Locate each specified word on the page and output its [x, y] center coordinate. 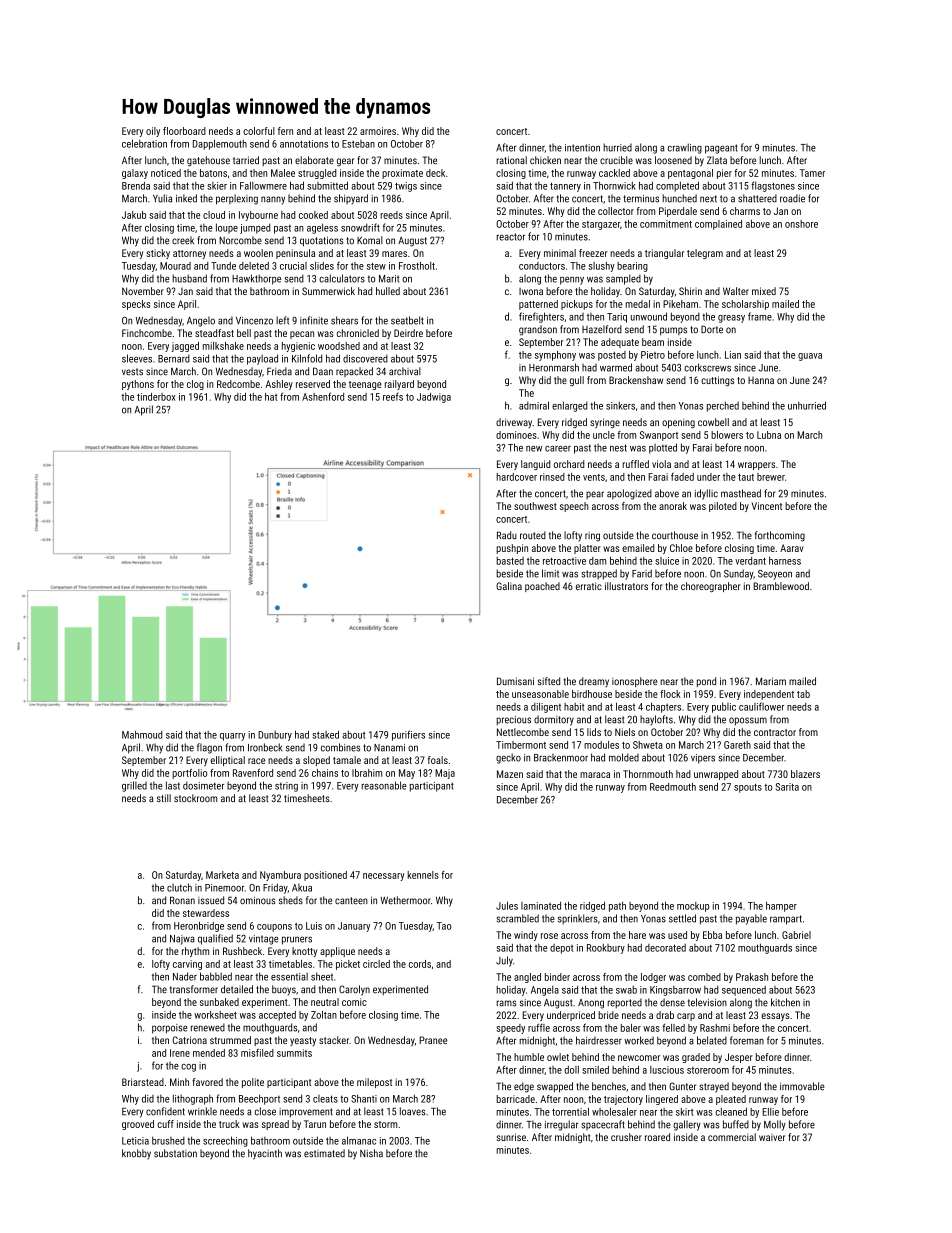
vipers [703, 759]
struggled [317, 174]
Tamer [812, 173]
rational [511, 160]
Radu [507, 535]
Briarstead [143, 1082]
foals [438, 760]
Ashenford [323, 396]
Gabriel [796, 935]
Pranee [433, 1040]
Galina [509, 586]
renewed [208, 1027]
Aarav [791, 548]
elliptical [228, 761]
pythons [138, 385]
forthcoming [780, 536]
